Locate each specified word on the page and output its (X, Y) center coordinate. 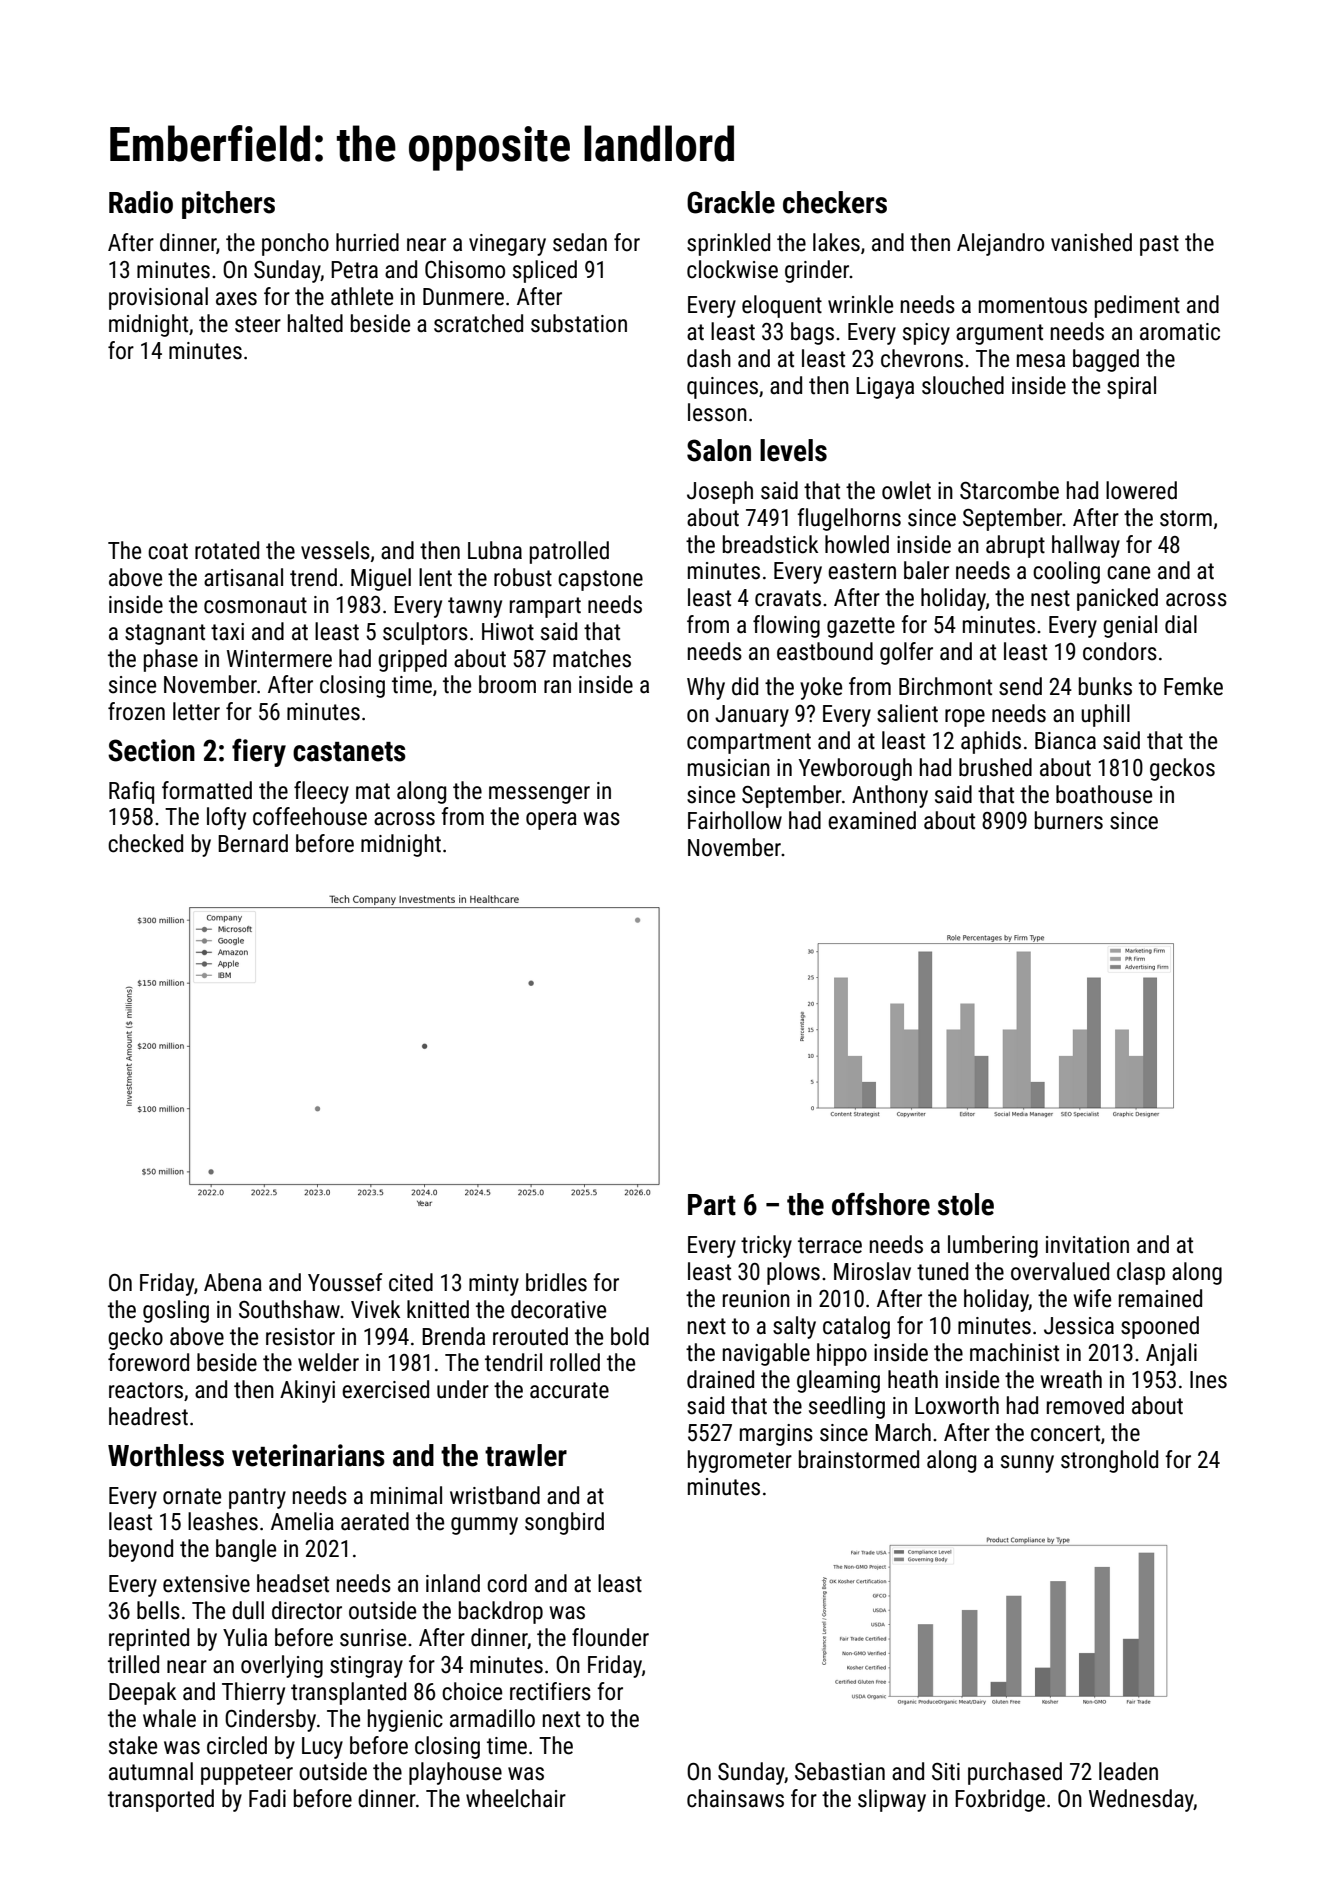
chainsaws (735, 1798)
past (1159, 245)
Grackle (731, 202)
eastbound (825, 651)
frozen (136, 711)
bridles (556, 1282)
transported (161, 1800)
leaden (1128, 1771)
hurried (367, 242)
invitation (1087, 1245)
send (1020, 686)
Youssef (345, 1282)
